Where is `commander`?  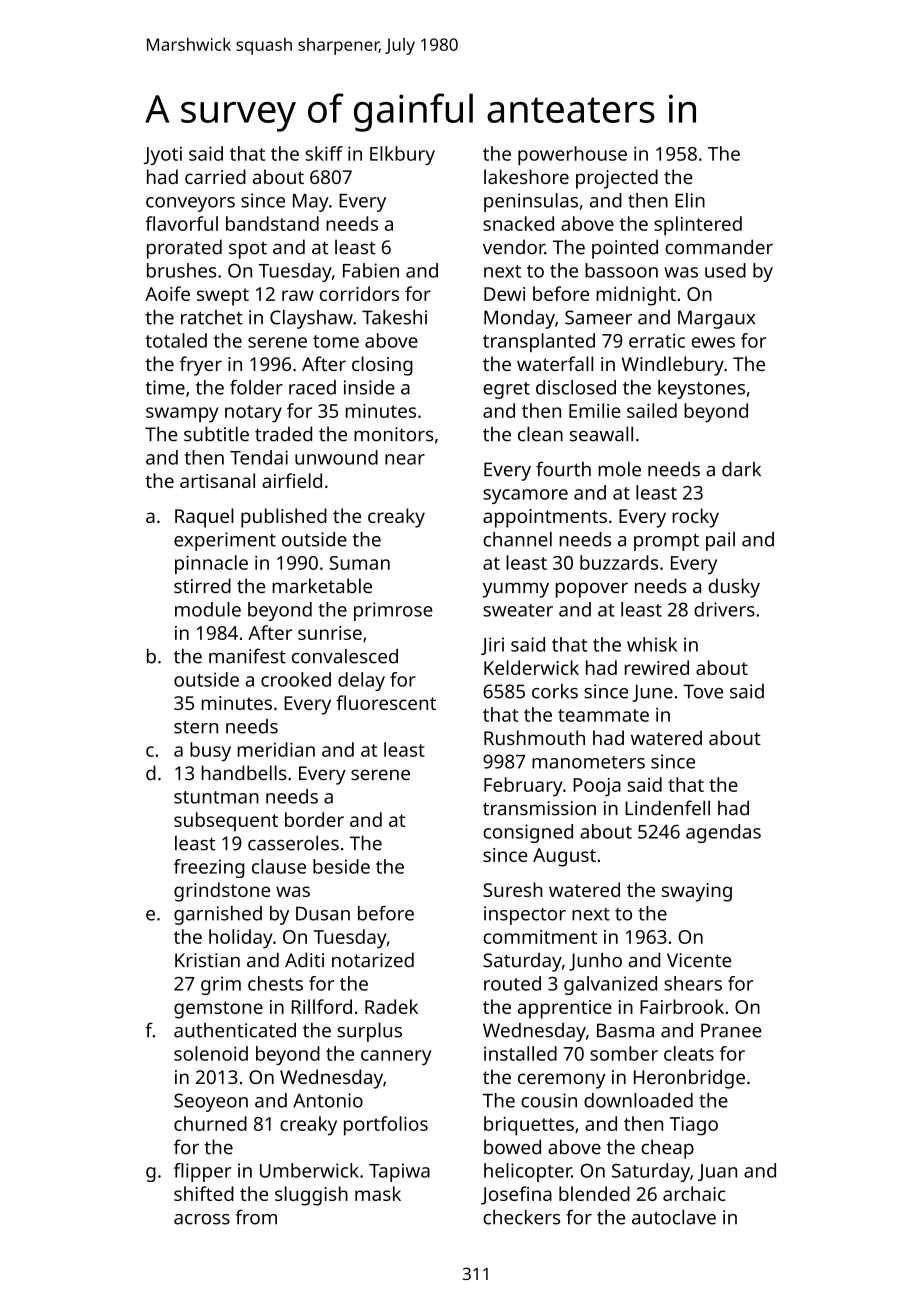 commander is located at coordinates (719, 247).
